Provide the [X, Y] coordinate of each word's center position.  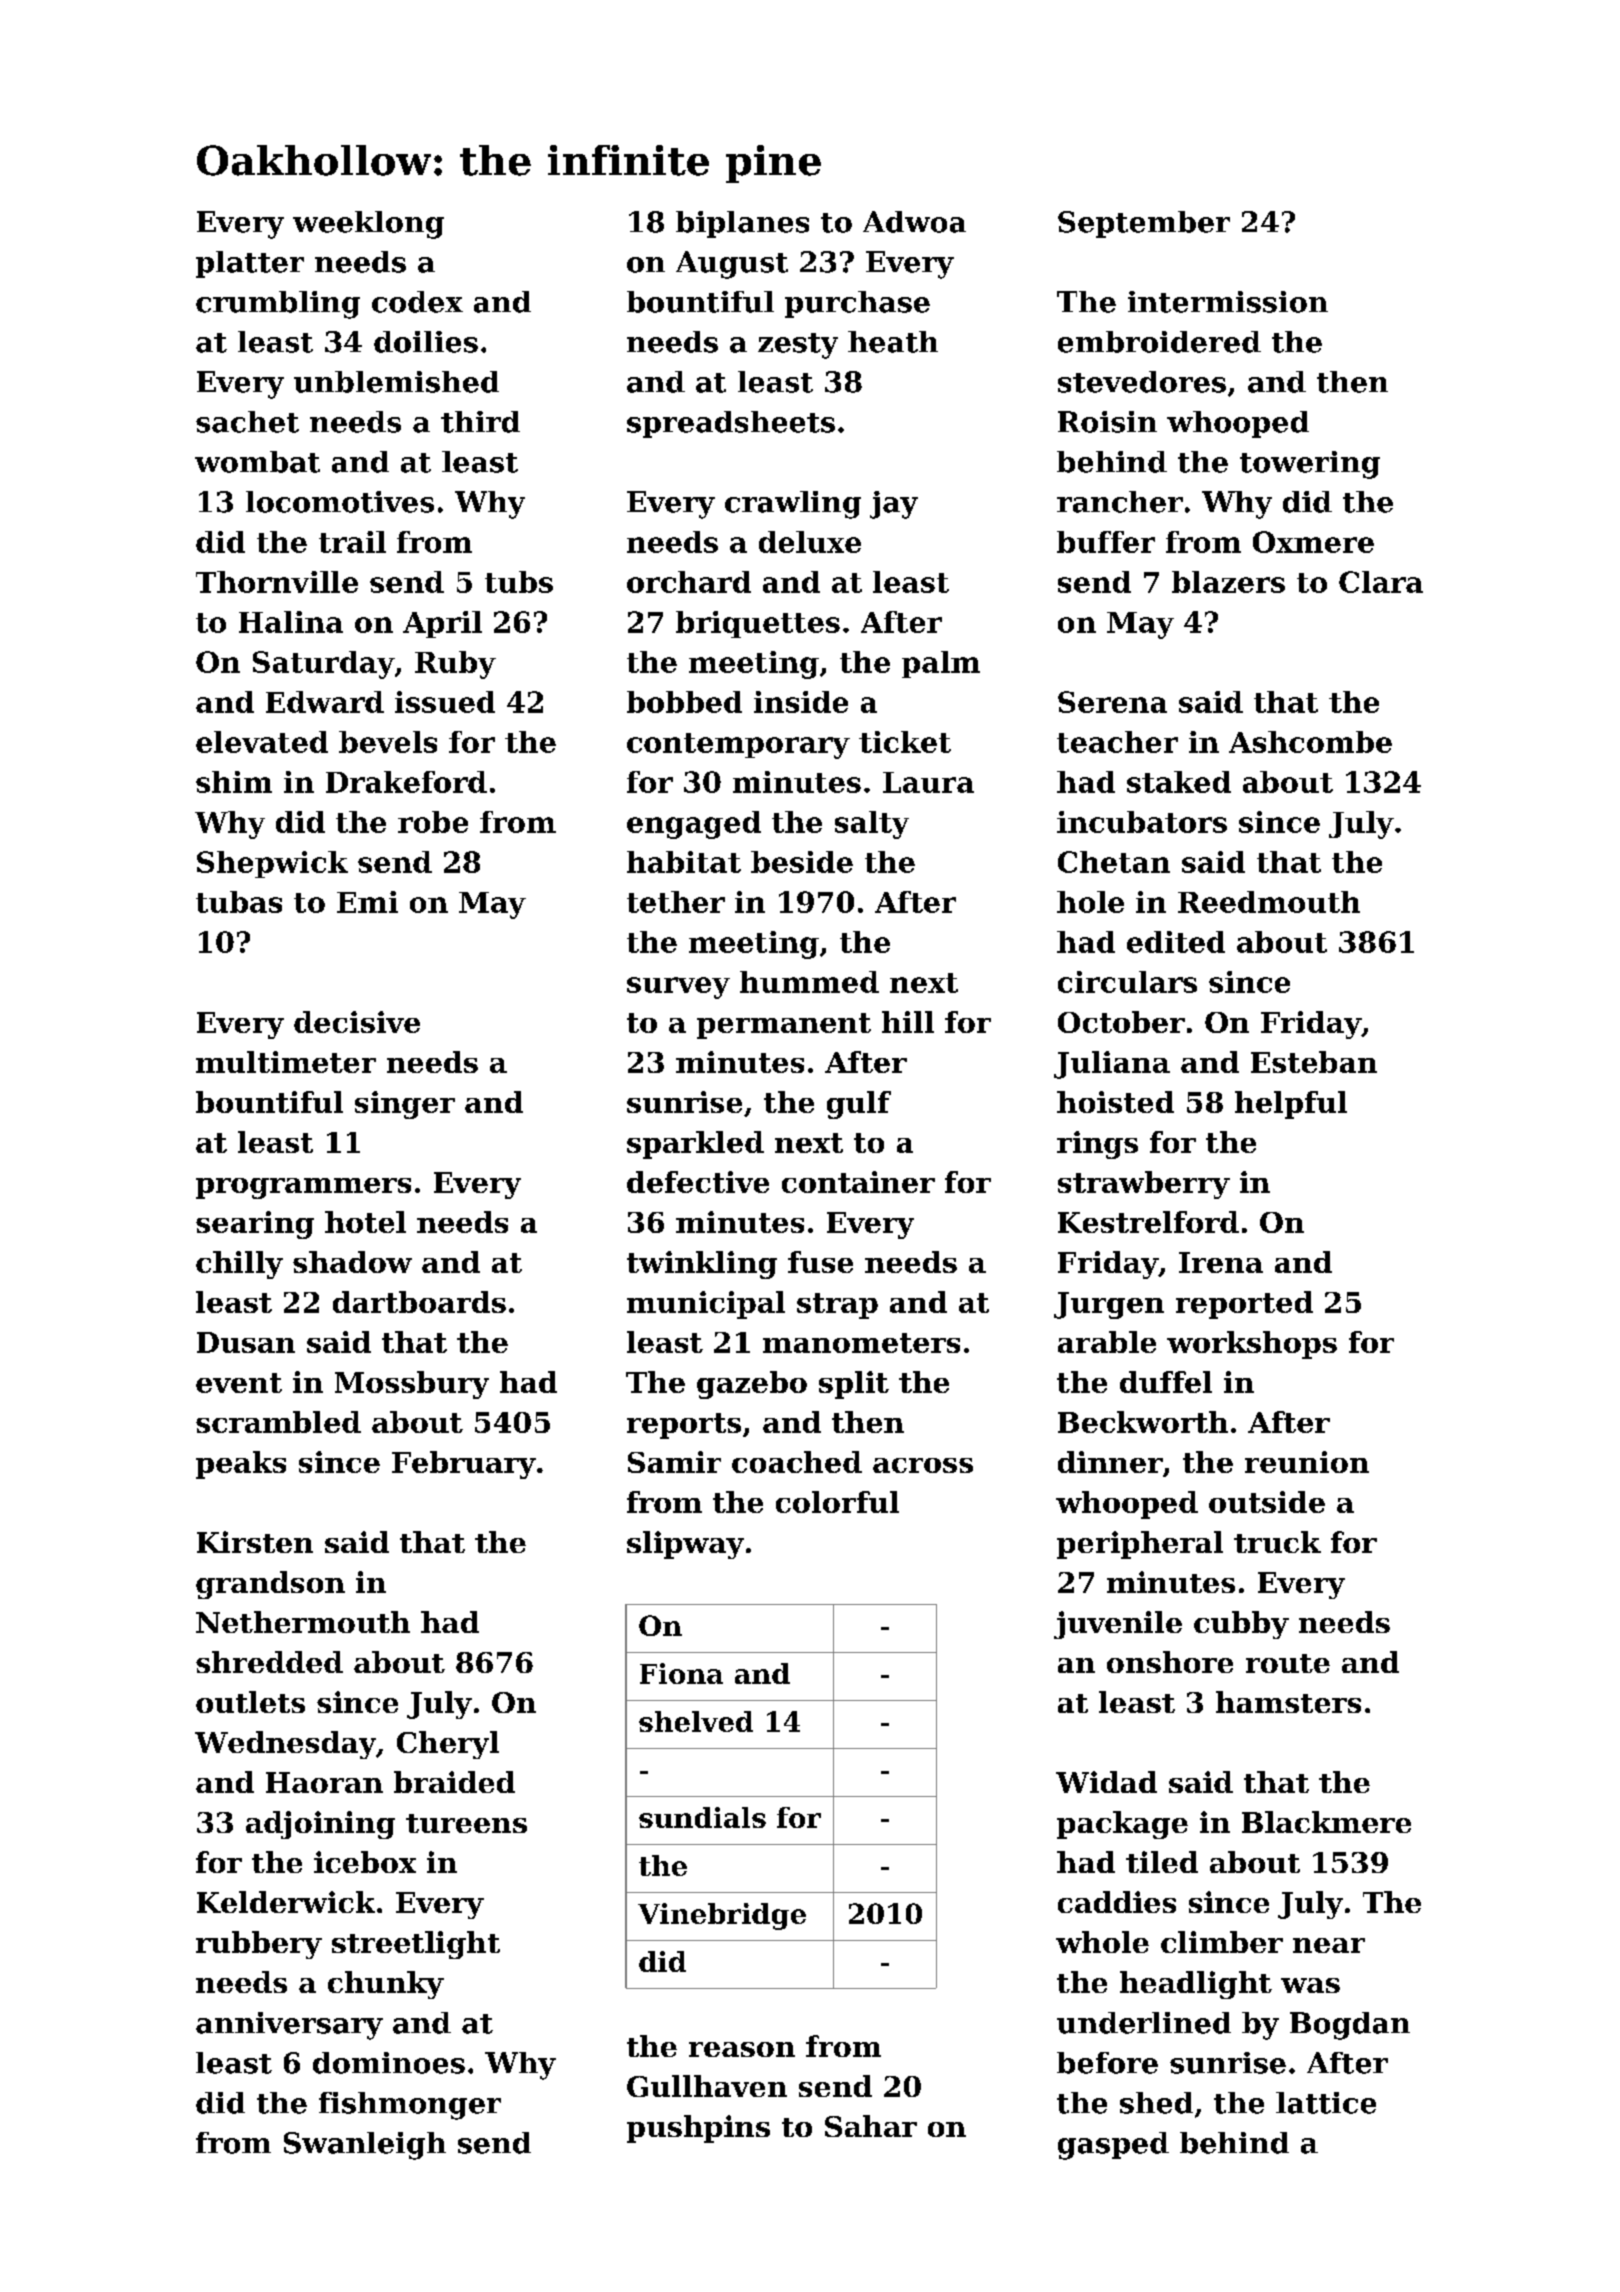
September [1144, 224]
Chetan [1114, 862]
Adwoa [914, 222]
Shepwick [272, 864]
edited [1176, 942]
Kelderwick [286, 1902]
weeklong [368, 225]
